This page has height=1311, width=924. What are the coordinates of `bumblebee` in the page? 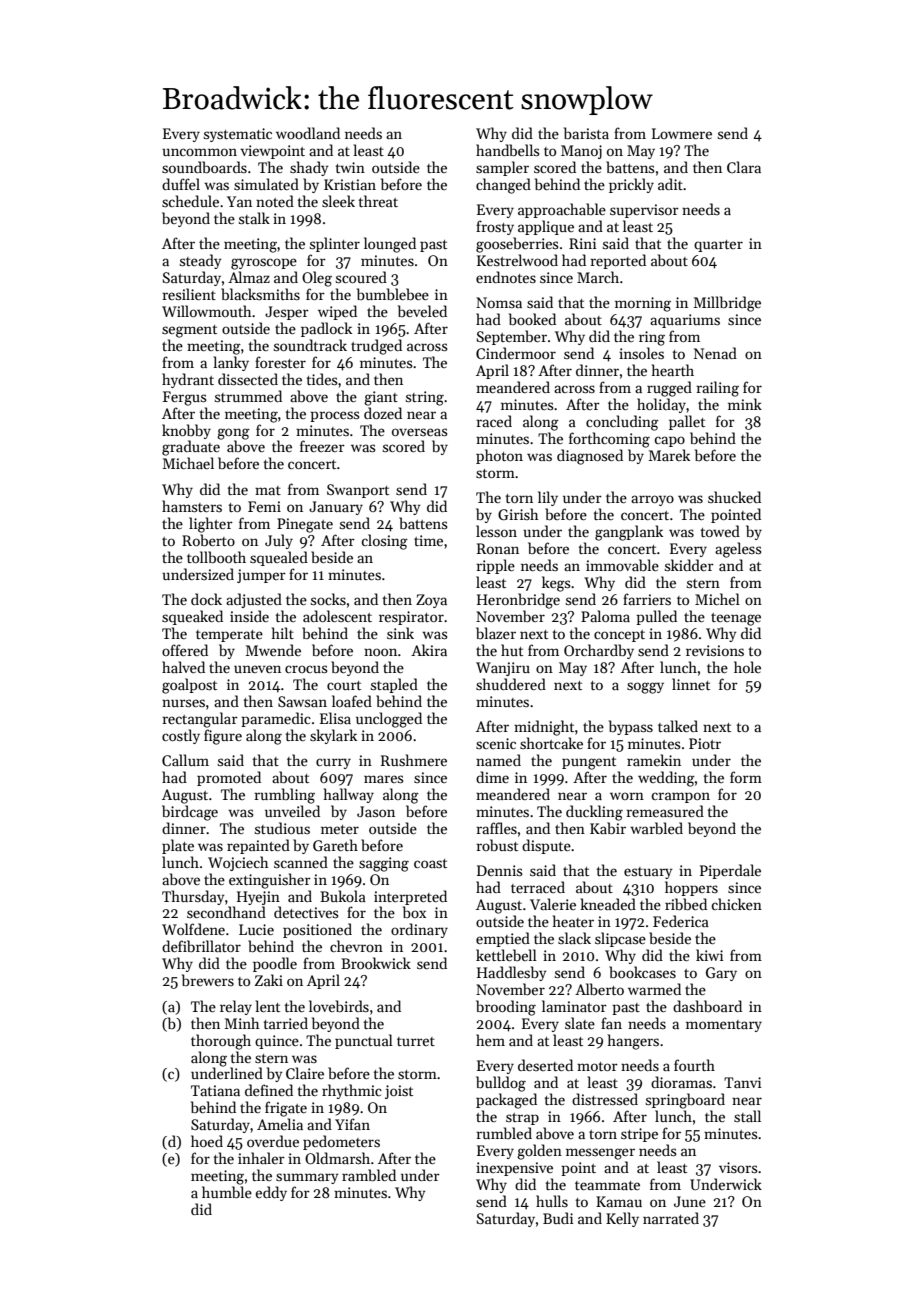 It's located at (393, 294).
